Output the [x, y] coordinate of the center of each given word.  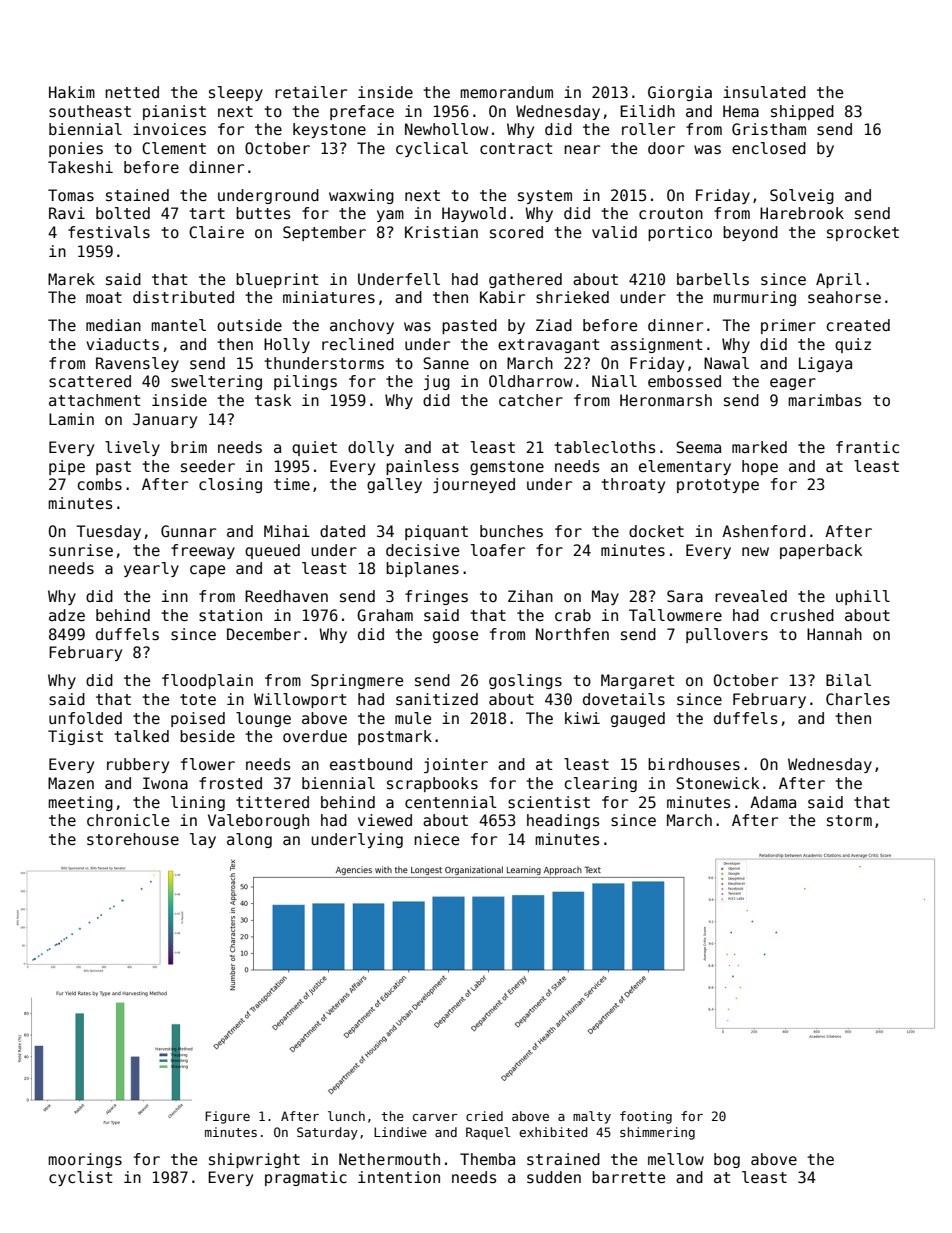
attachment [95, 400]
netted [132, 92]
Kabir [502, 297]
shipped [802, 112]
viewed [385, 820]
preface [362, 112]
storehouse [133, 839]
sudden [554, 1177]
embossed [684, 381]
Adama [773, 802]
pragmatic [306, 1178]
